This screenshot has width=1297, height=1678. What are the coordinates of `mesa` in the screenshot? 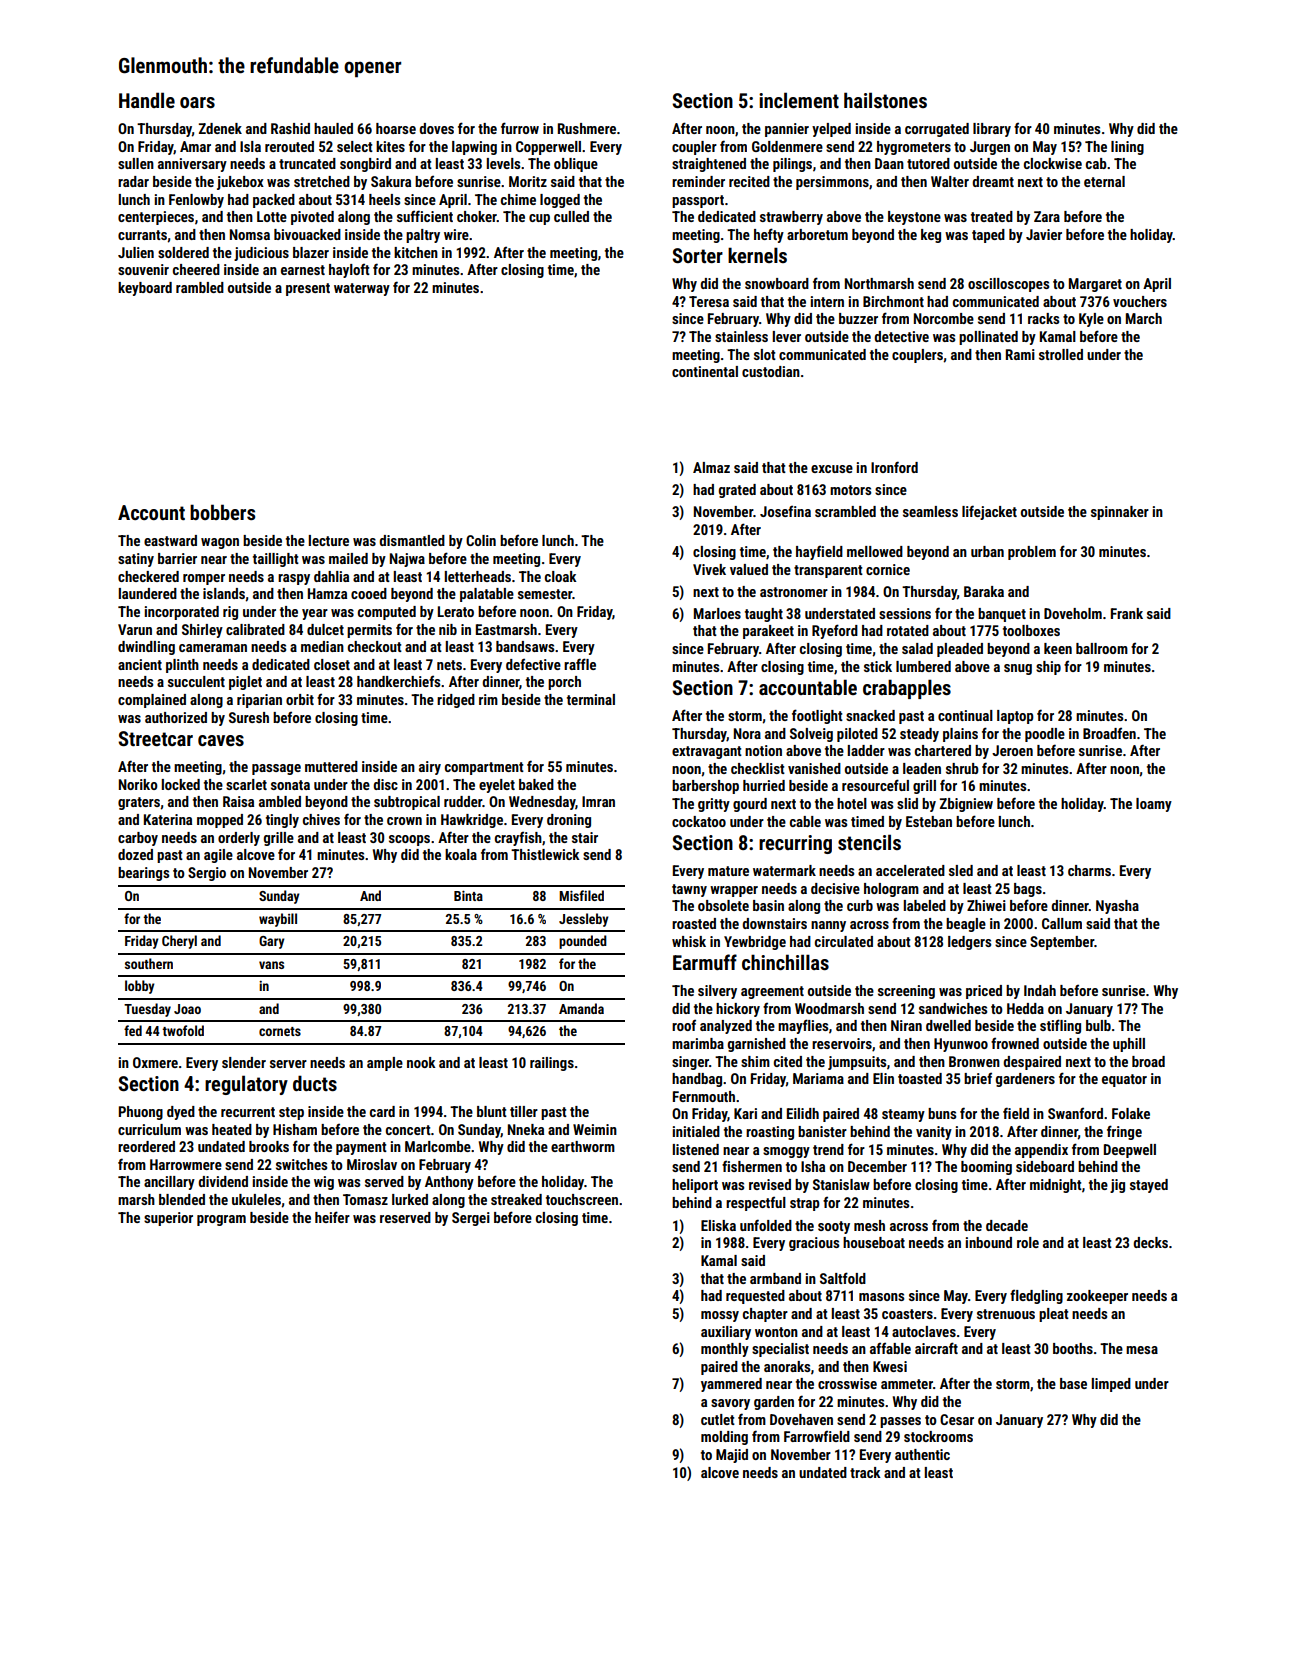 It's located at (1142, 1350).
